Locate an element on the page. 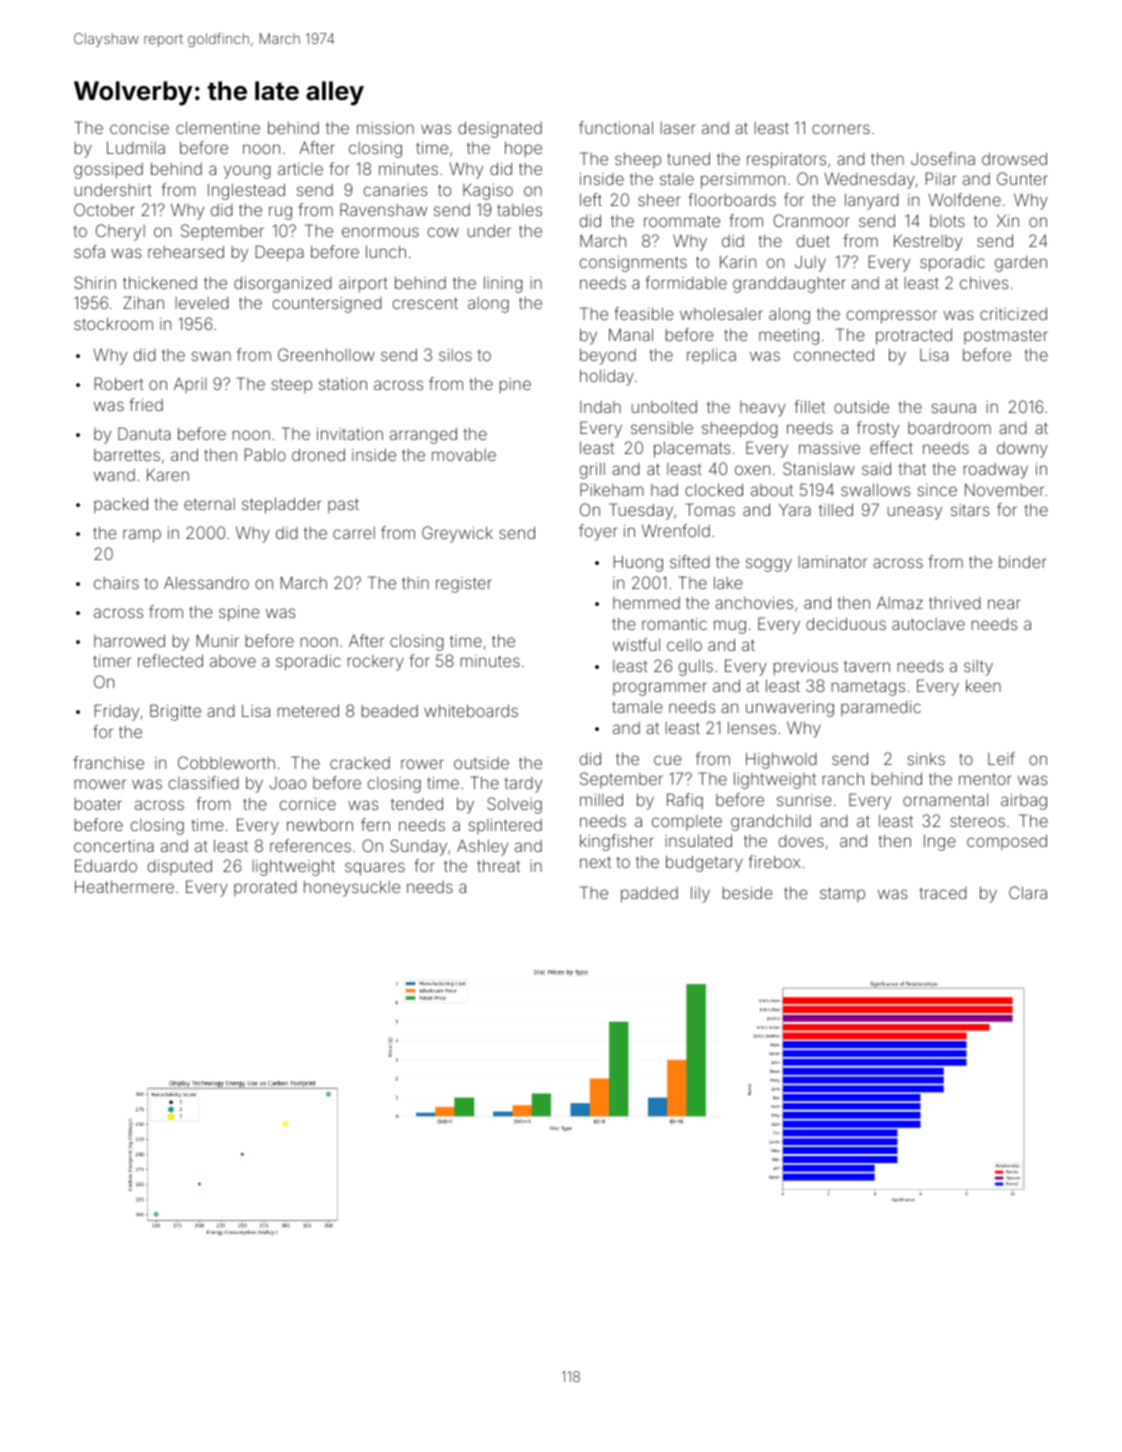  placemats is located at coordinates (692, 450).
